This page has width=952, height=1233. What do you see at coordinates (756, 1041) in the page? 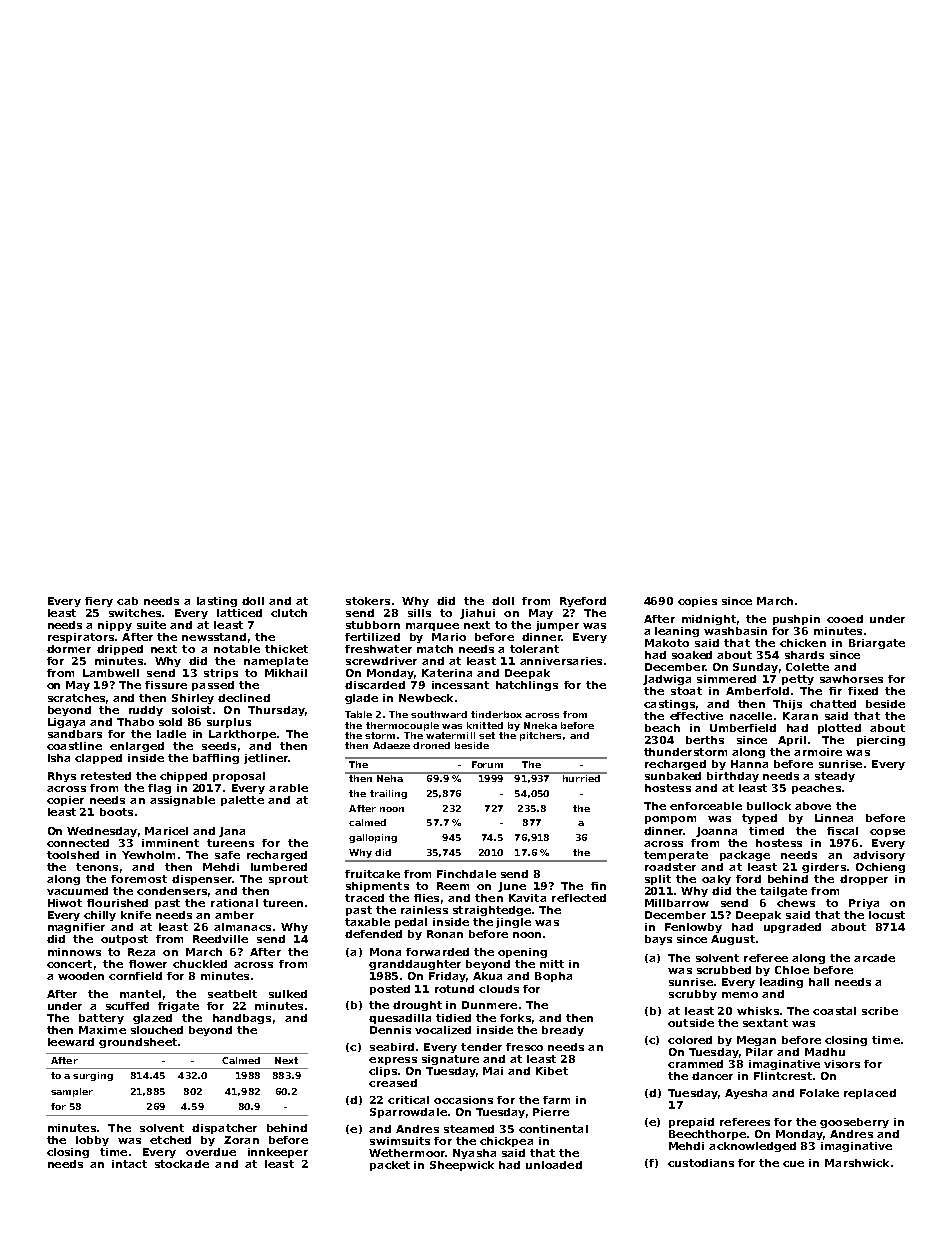
I see `Megan` at bounding box center [756, 1041].
